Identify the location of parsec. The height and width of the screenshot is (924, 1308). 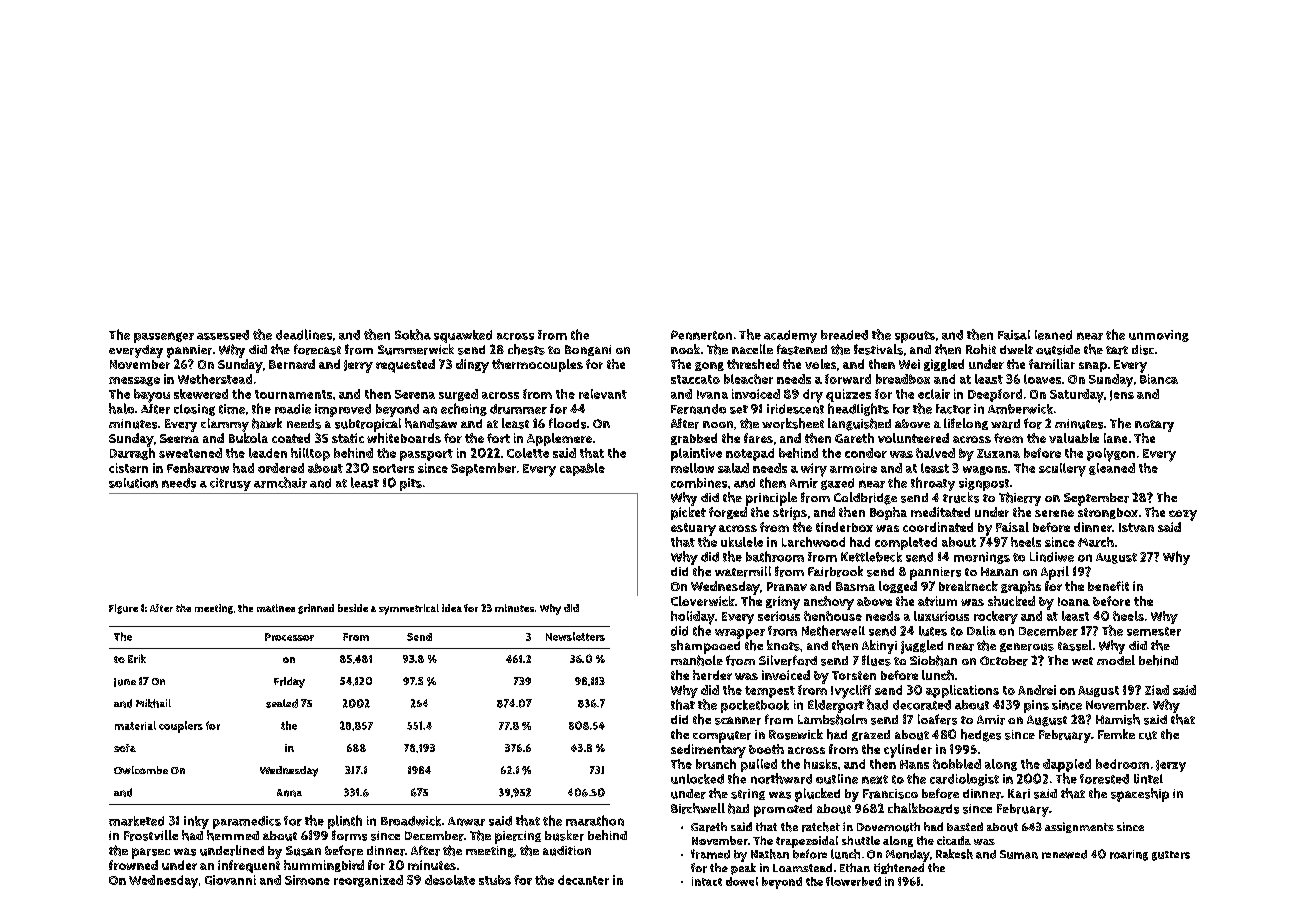
(151, 853).
